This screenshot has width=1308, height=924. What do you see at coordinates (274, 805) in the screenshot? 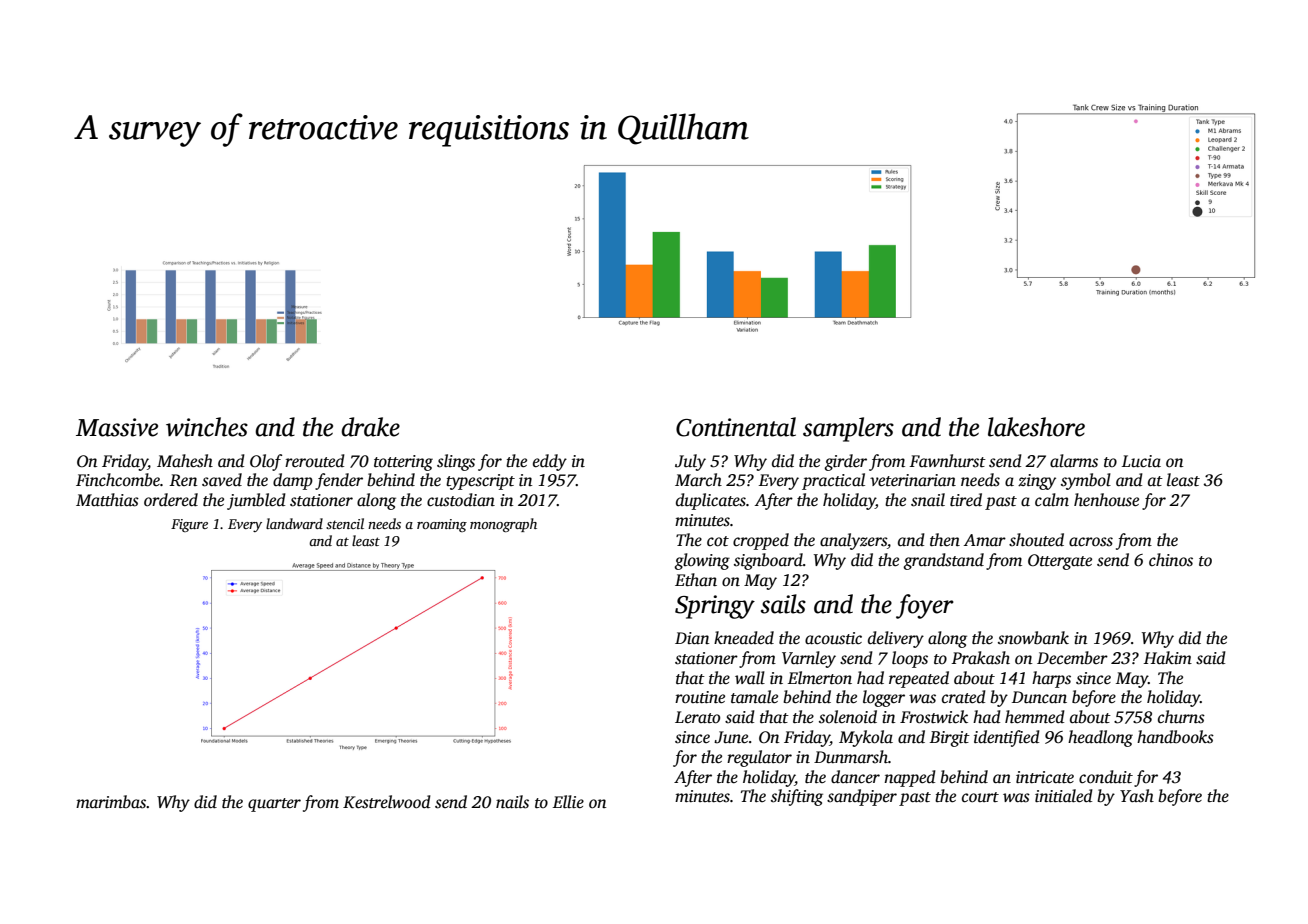
I see `quarter` at bounding box center [274, 805].
